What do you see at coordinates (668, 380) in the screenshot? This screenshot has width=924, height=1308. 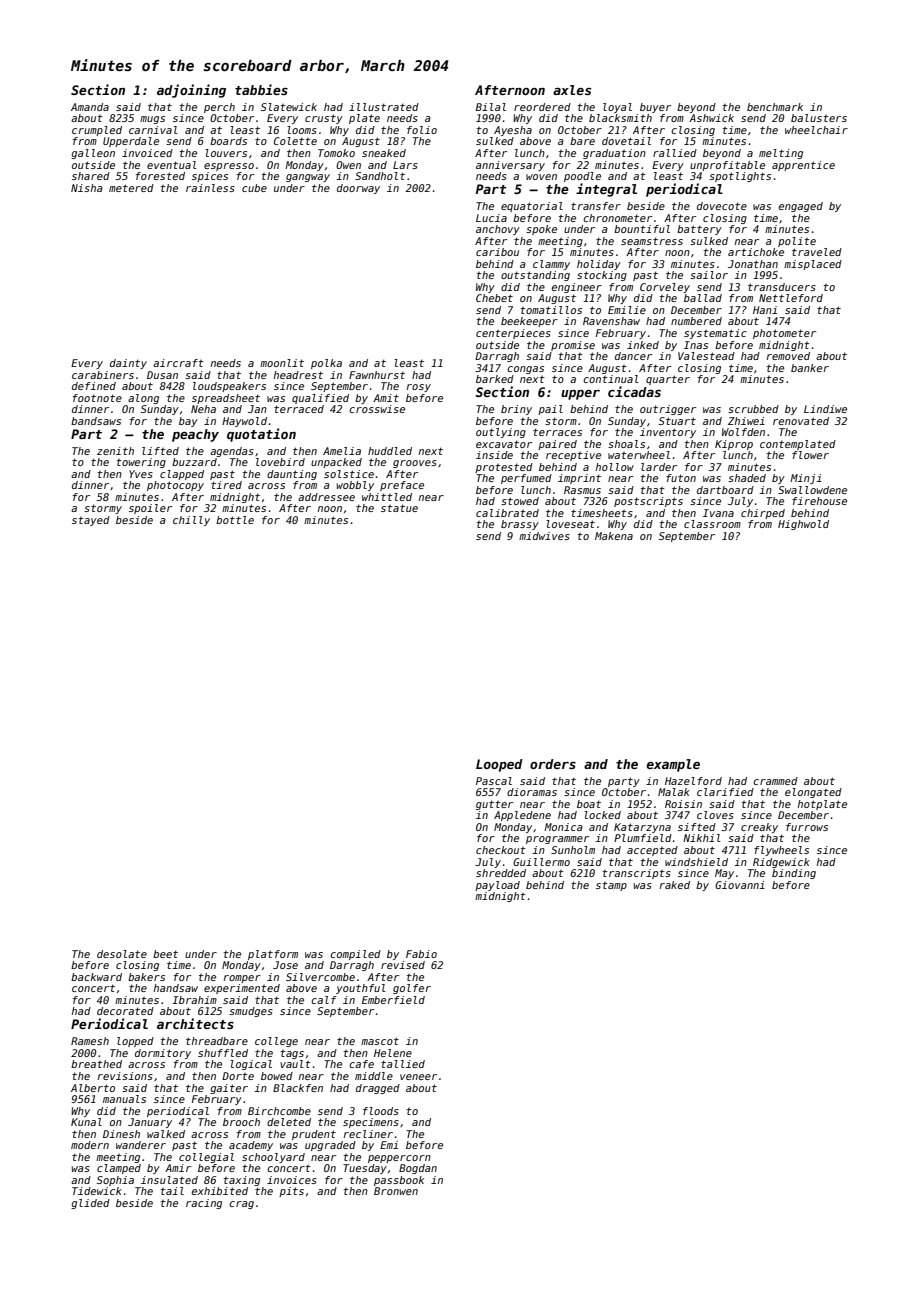 I see `quarter` at bounding box center [668, 380].
